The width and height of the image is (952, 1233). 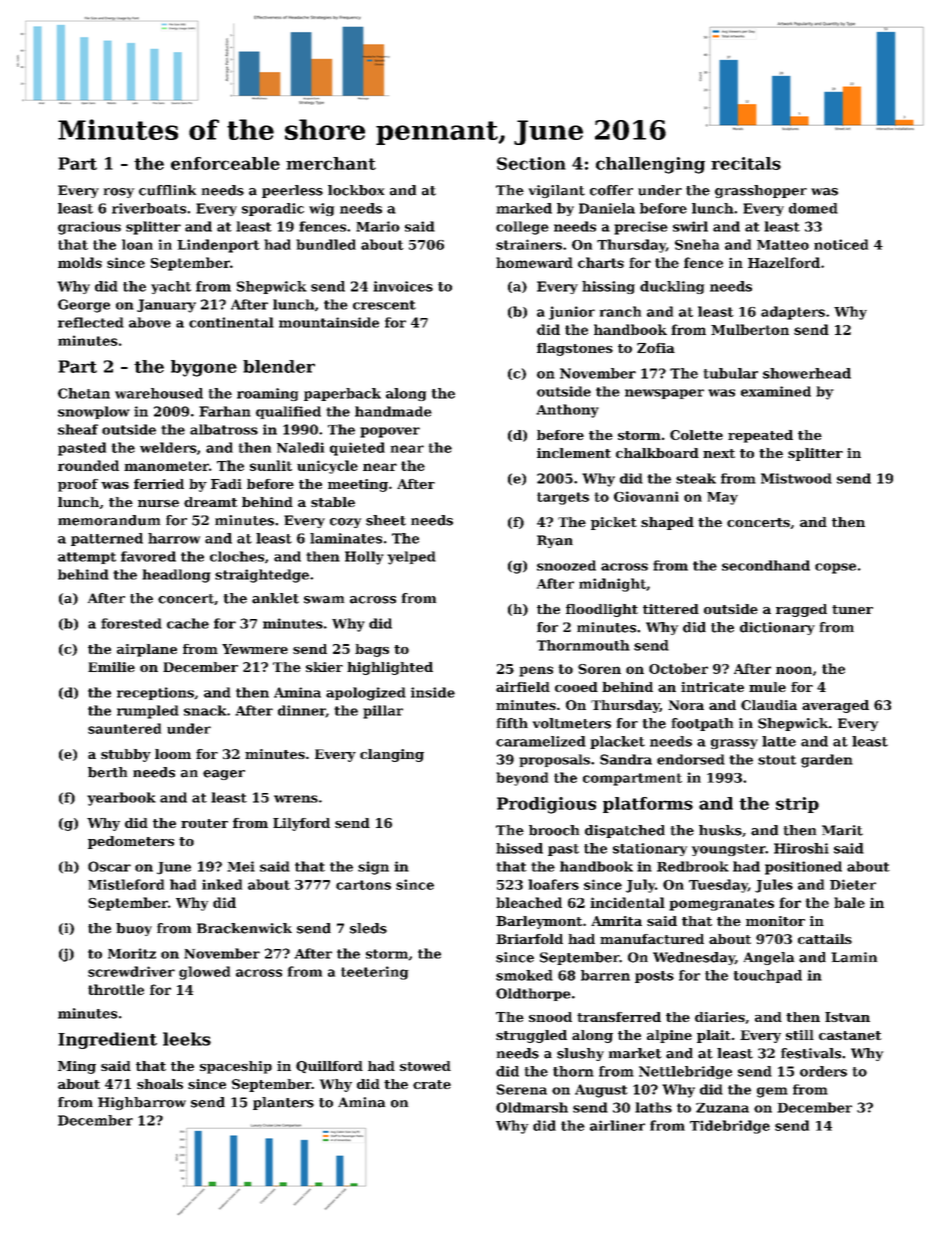 I want to click on Section, so click(x=531, y=163).
